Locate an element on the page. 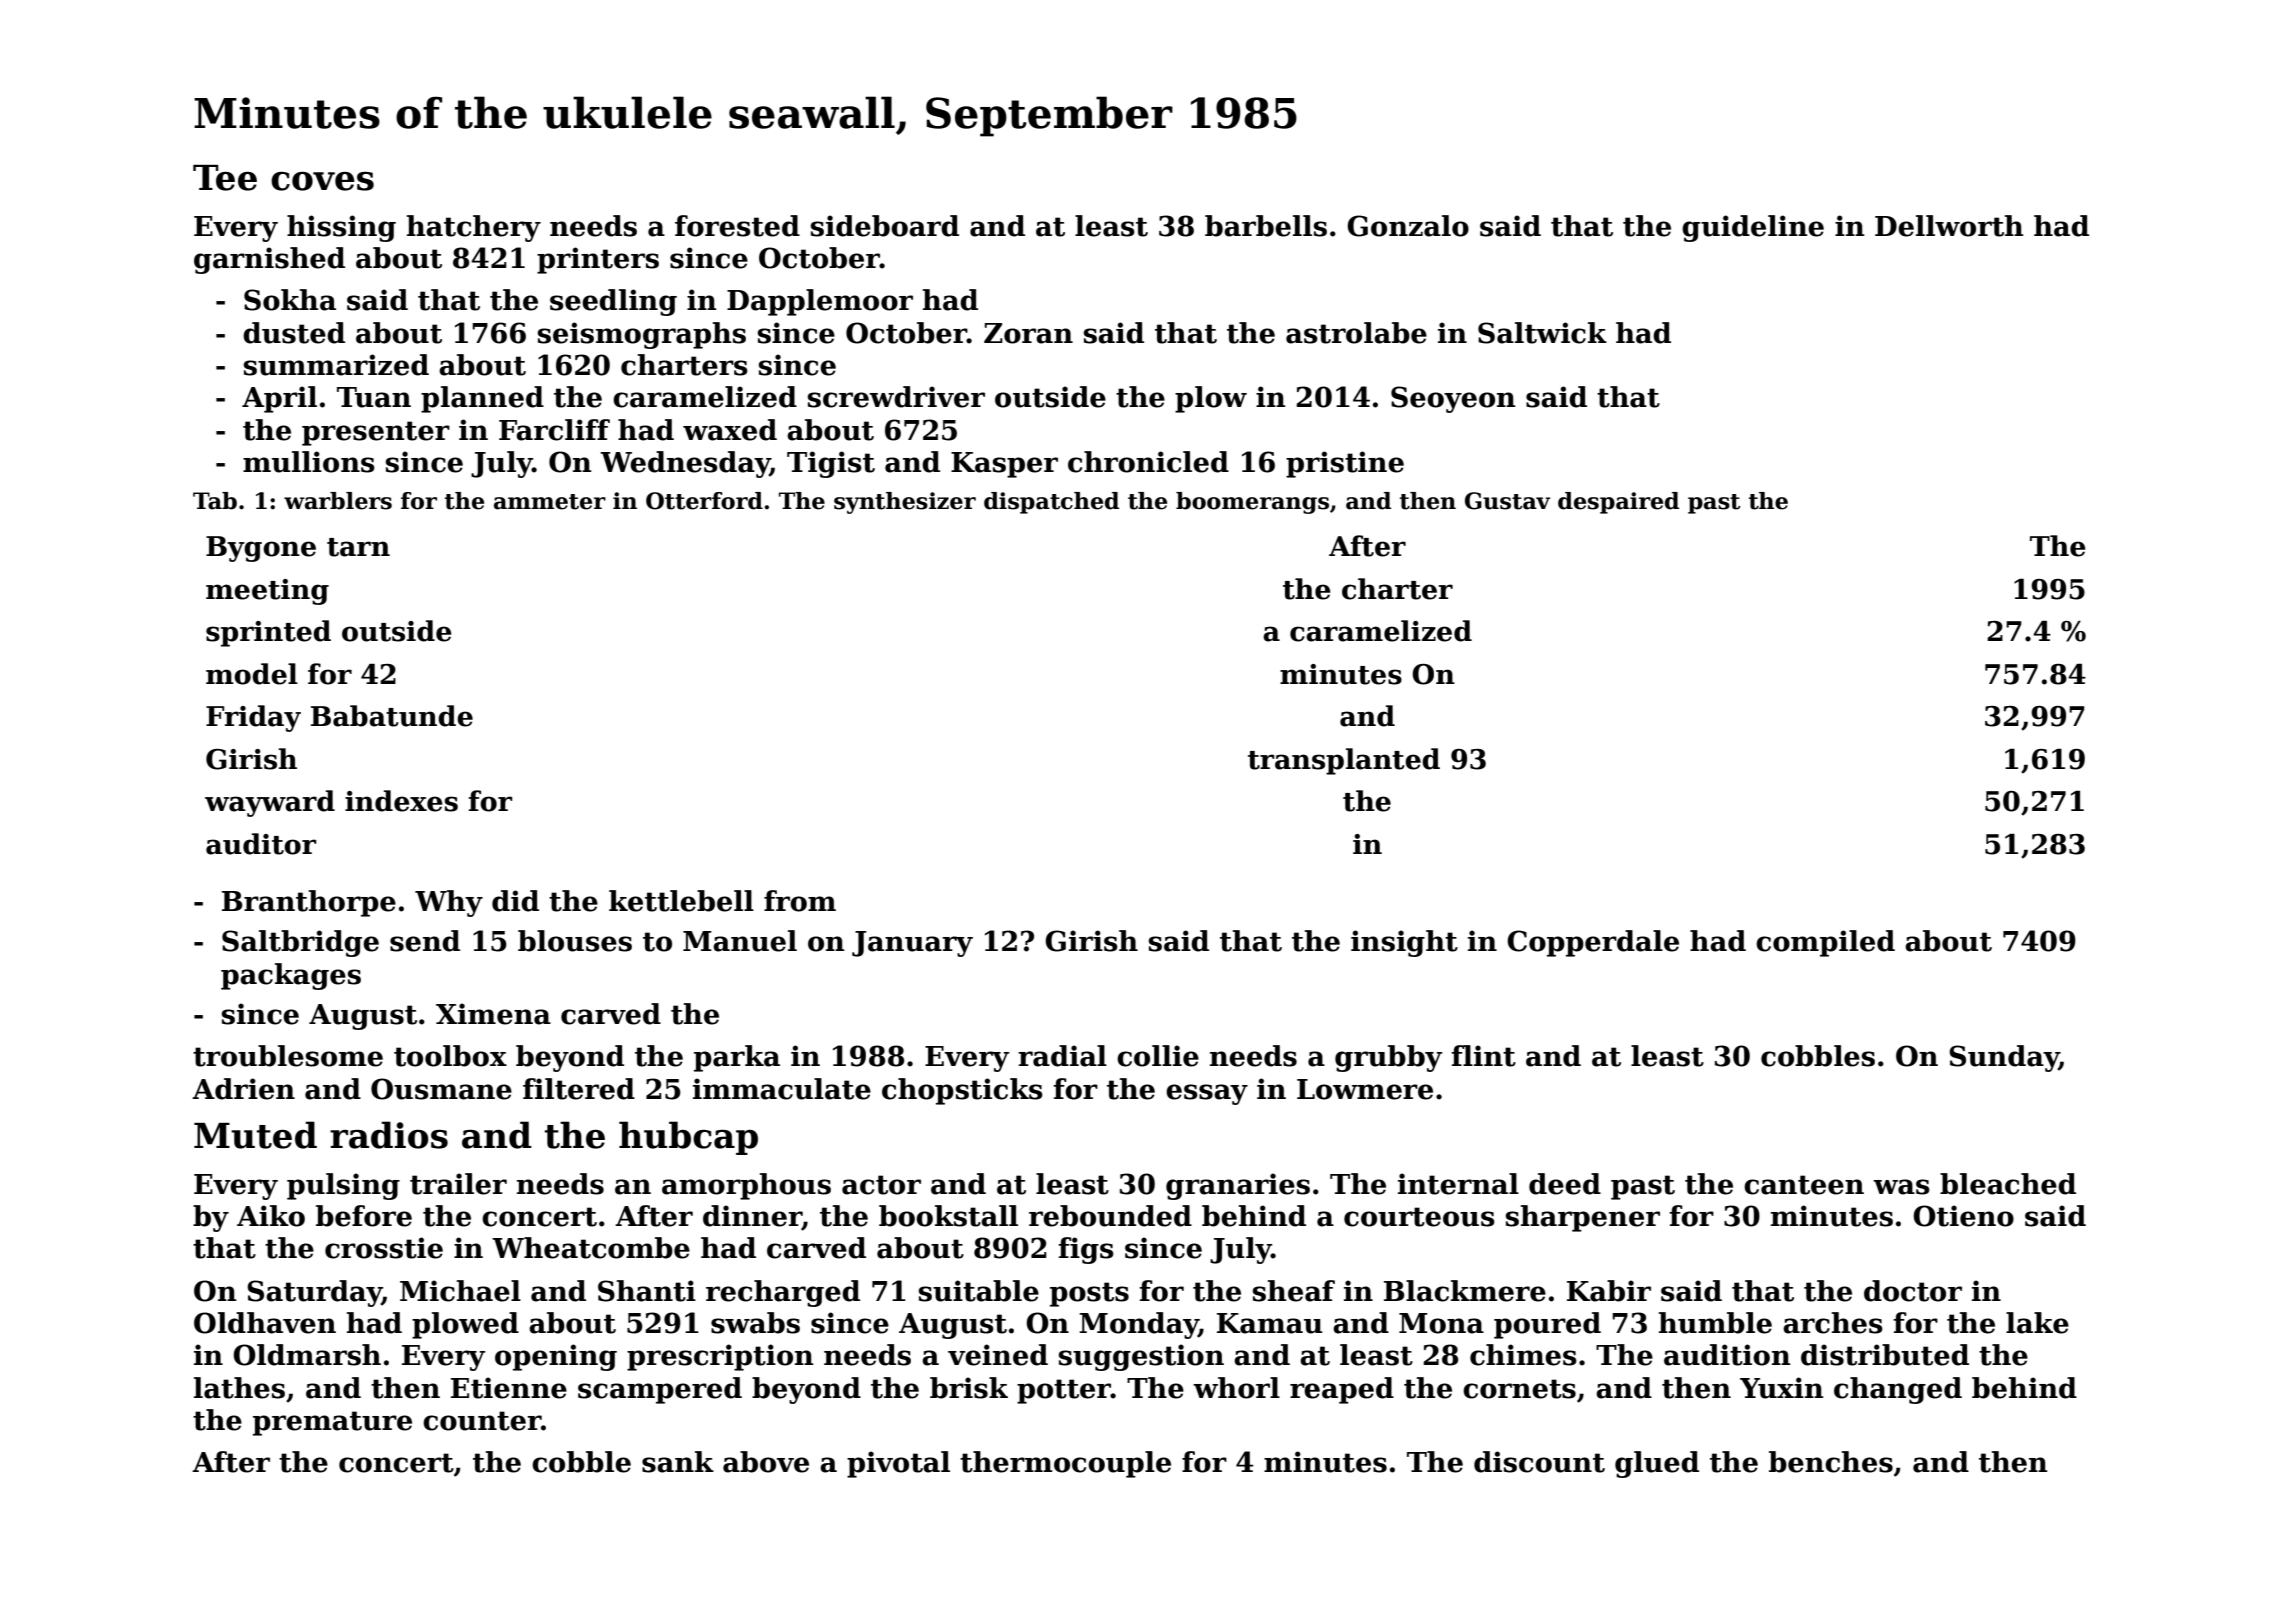  sideboard is located at coordinates (885, 226).
